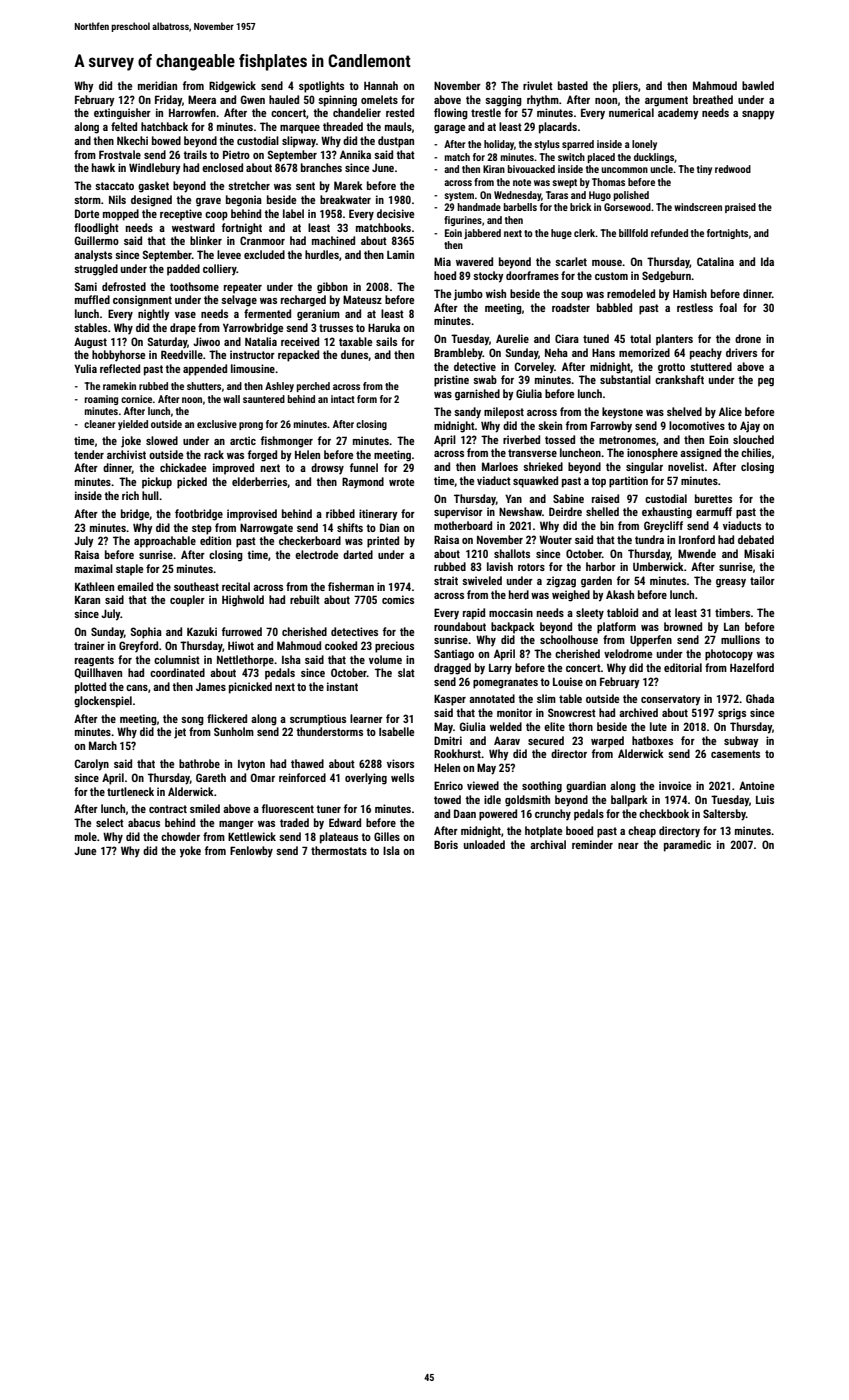 Image resolution: width=849 pixels, height=1400 pixels. Describe the element at coordinates (442, 261) in the document. I see `Mia` at that location.
